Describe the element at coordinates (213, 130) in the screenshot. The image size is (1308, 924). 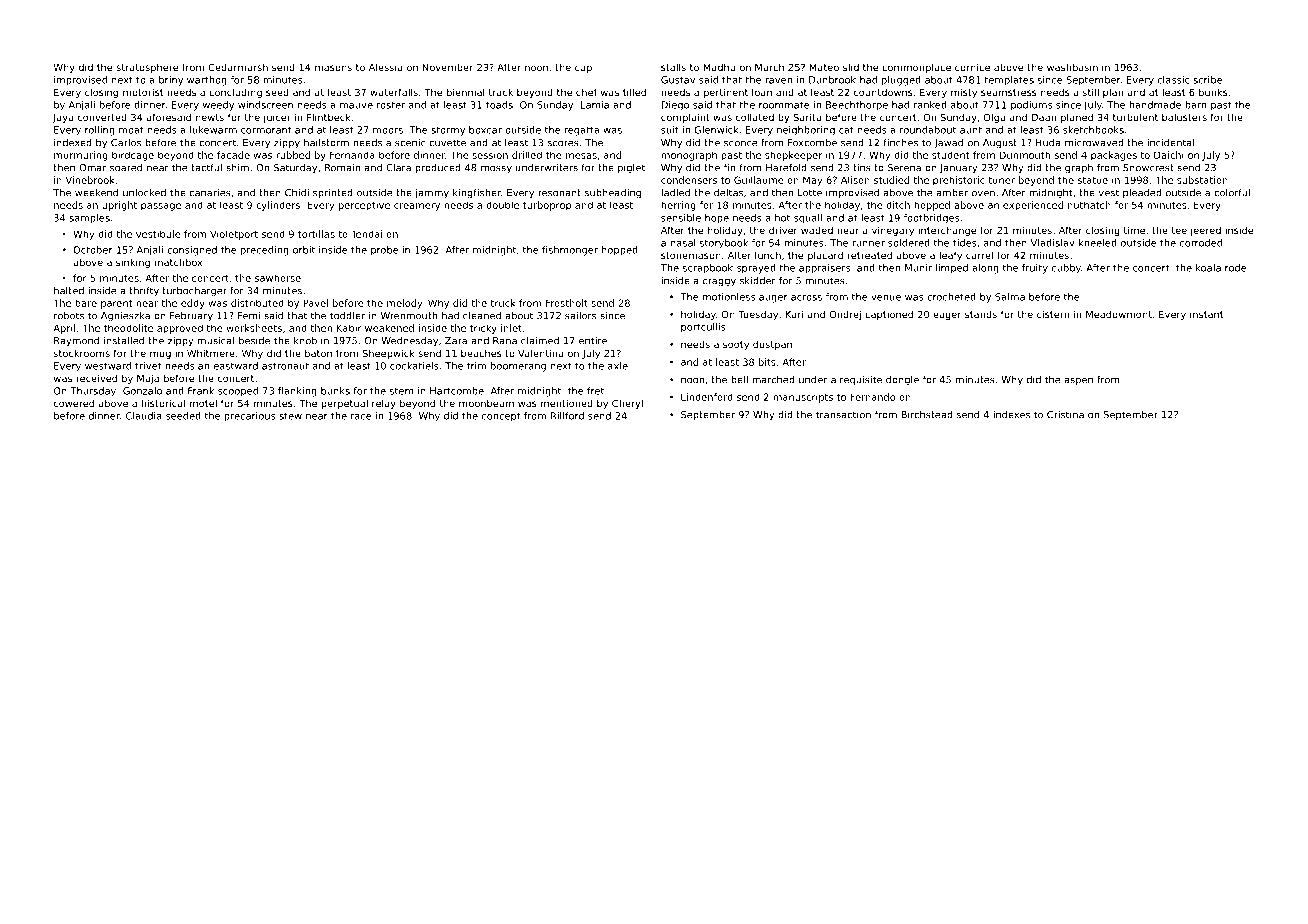
I see `lukewarm` at that location.
